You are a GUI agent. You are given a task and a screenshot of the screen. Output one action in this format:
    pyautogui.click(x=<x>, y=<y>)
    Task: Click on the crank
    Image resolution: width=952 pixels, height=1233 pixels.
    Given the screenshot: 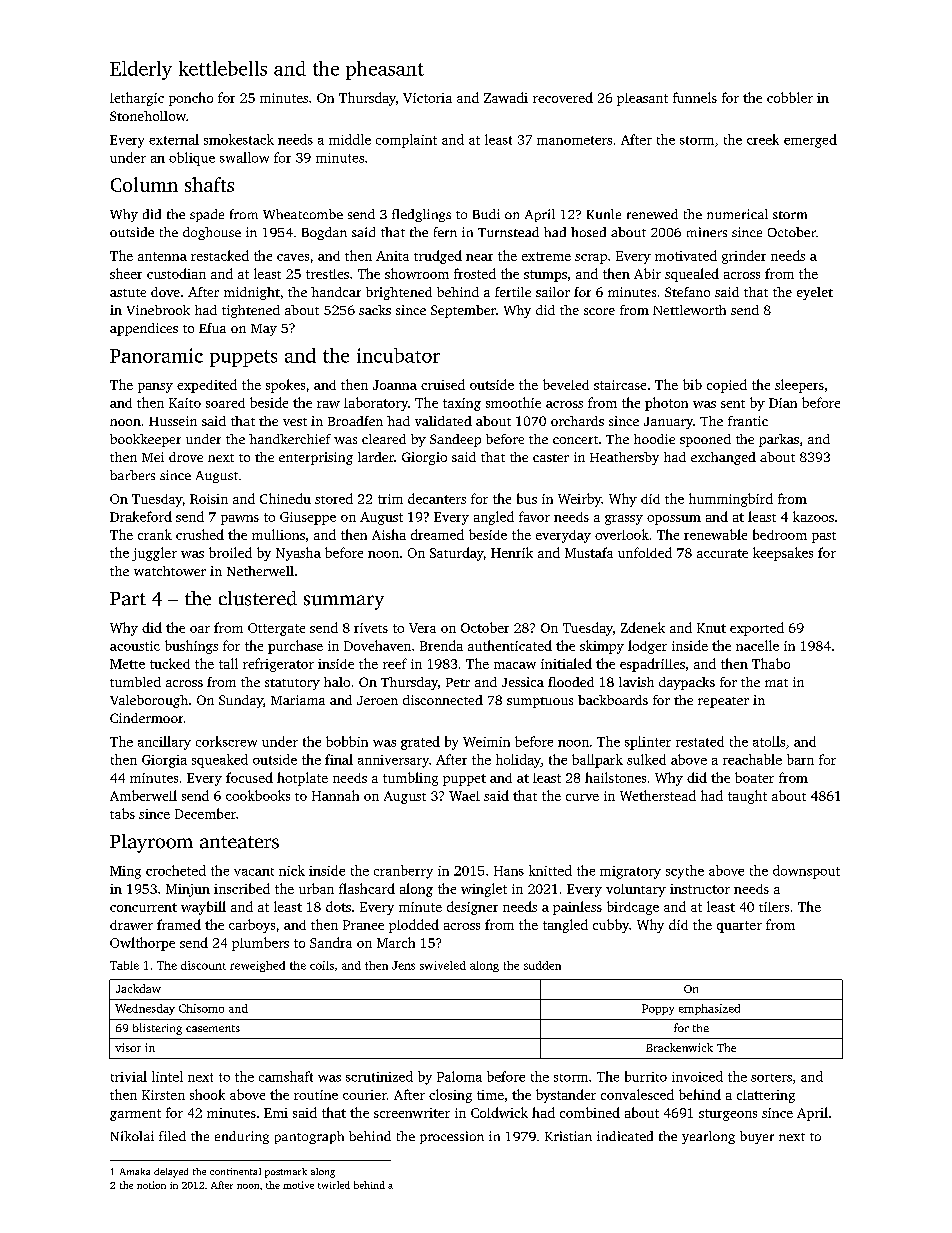 What is the action you would take?
    pyautogui.click(x=155, y=534)
